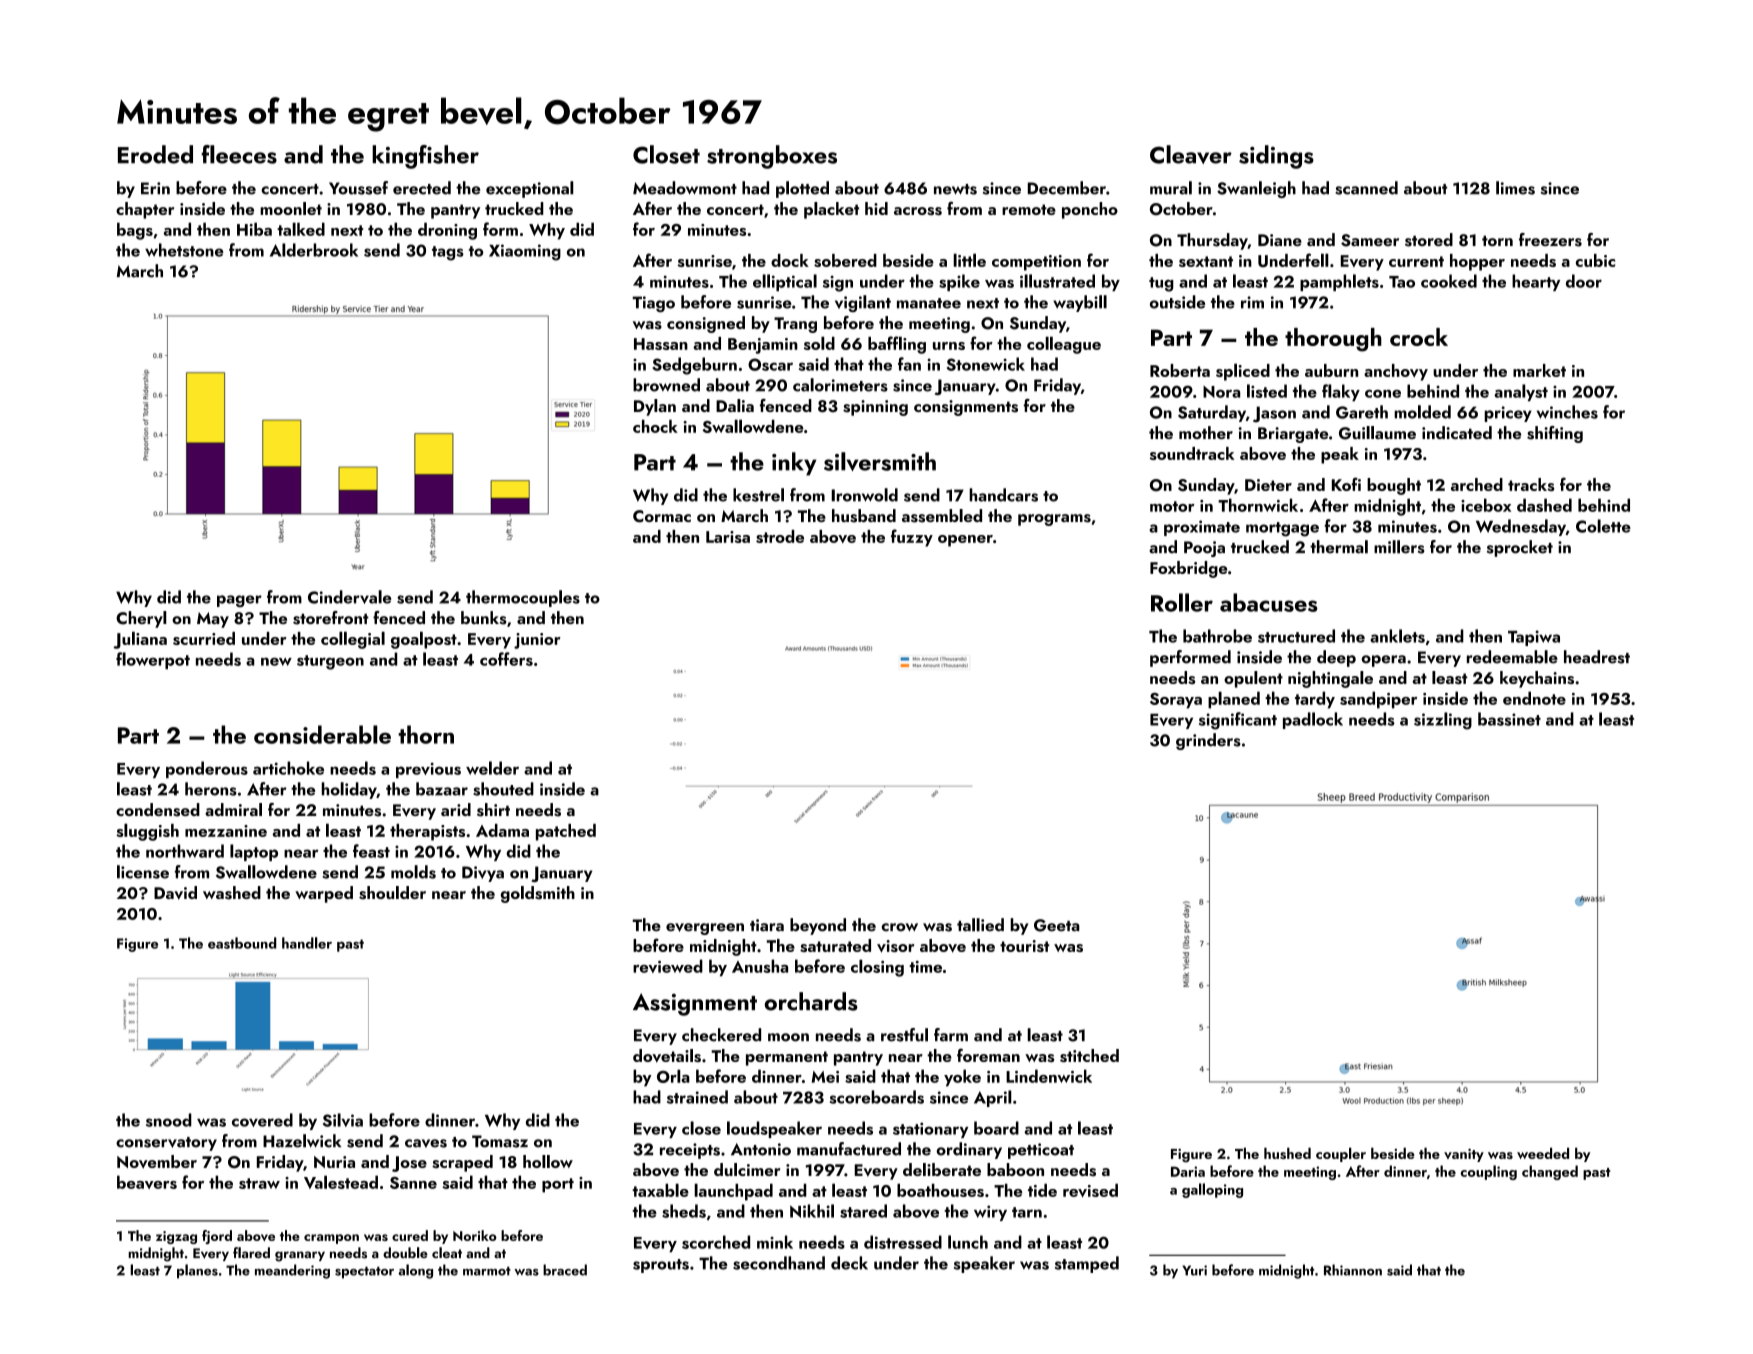 This screenshot has width=1753, height=1354. Describe the element at coordinates (239, 154) in the screenshot. I see `fleeces` at that location.
